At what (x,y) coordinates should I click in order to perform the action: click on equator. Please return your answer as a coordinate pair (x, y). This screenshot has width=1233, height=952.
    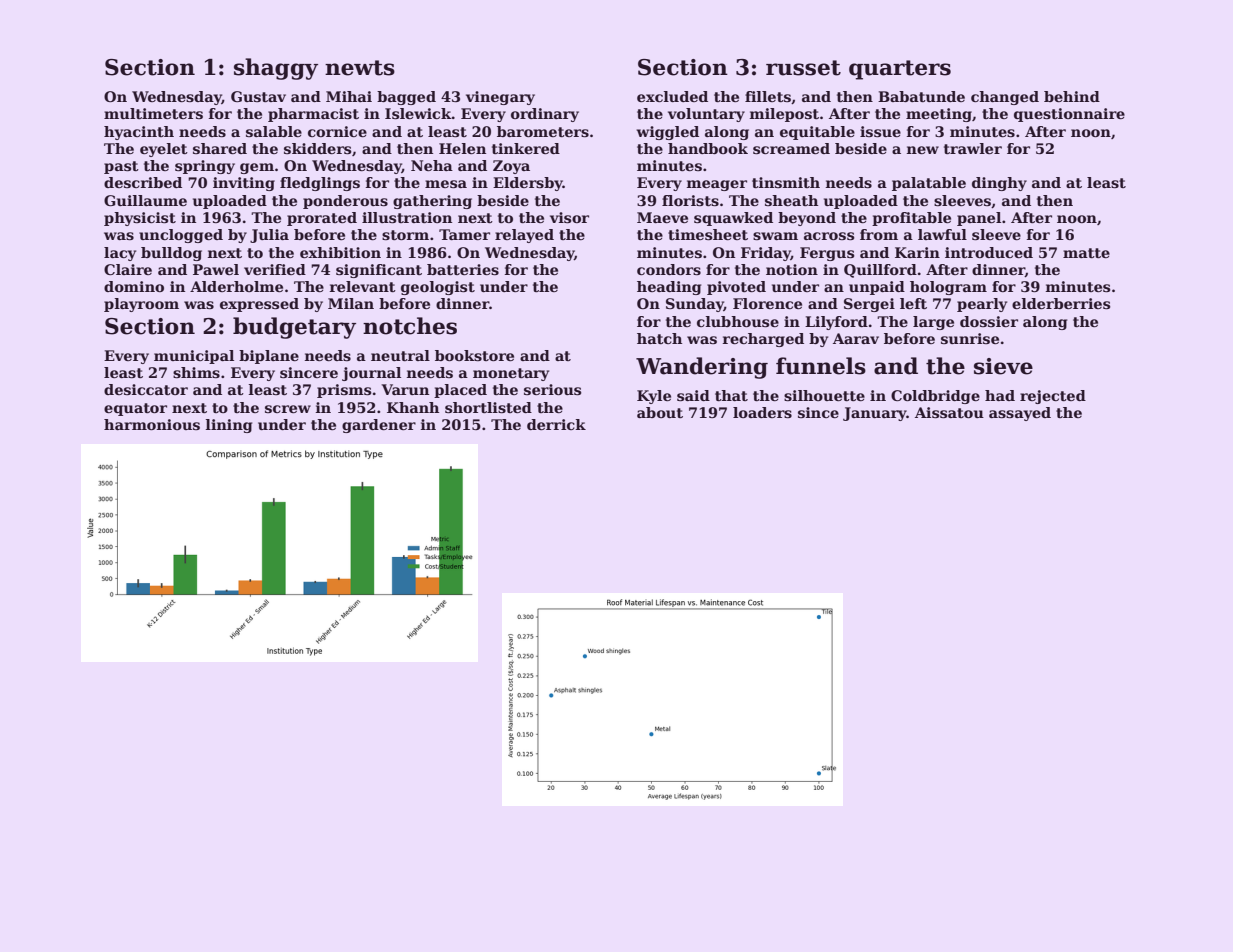
    Looking at the image, I should click on (135, 409).
